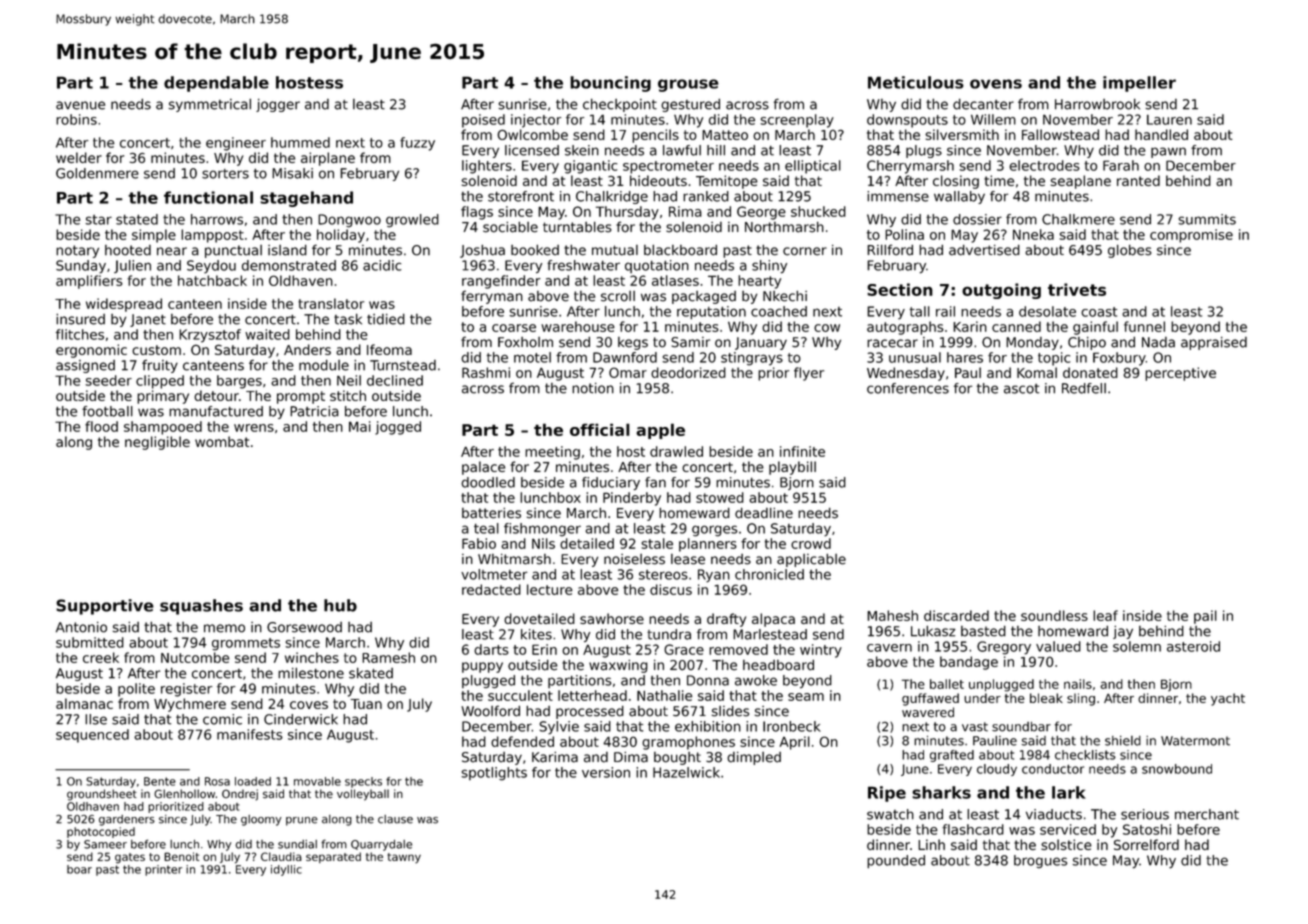 This screenshot has height=924, width=1308. I want to click on Chalkridge, so click(612, 197).
